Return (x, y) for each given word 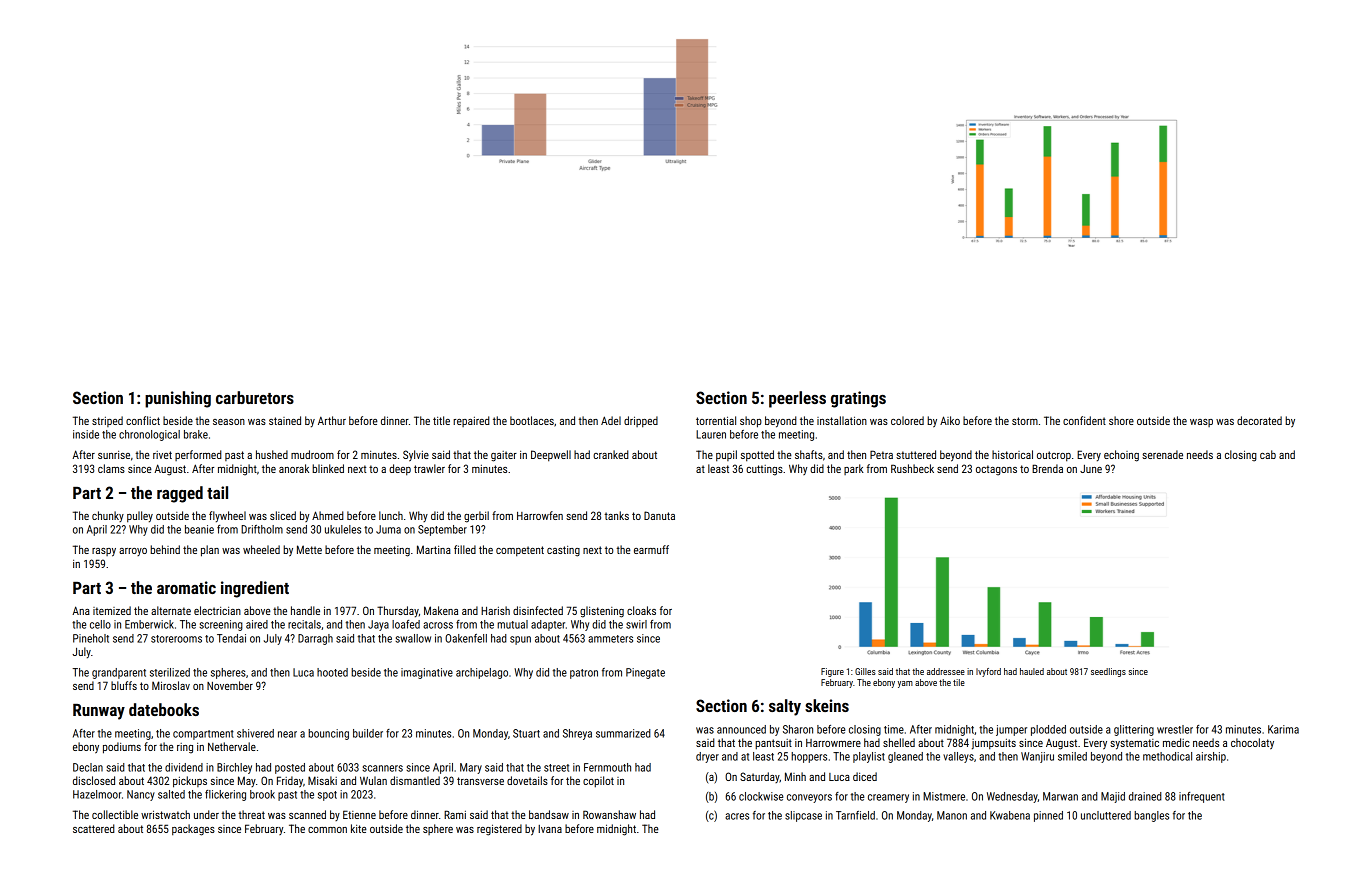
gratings (858, 399)
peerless (797, 399)
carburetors (255, 397)
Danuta (659, 515)
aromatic (186, 587)
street (556, 768)
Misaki (322, 780)
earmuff (651, 549)
